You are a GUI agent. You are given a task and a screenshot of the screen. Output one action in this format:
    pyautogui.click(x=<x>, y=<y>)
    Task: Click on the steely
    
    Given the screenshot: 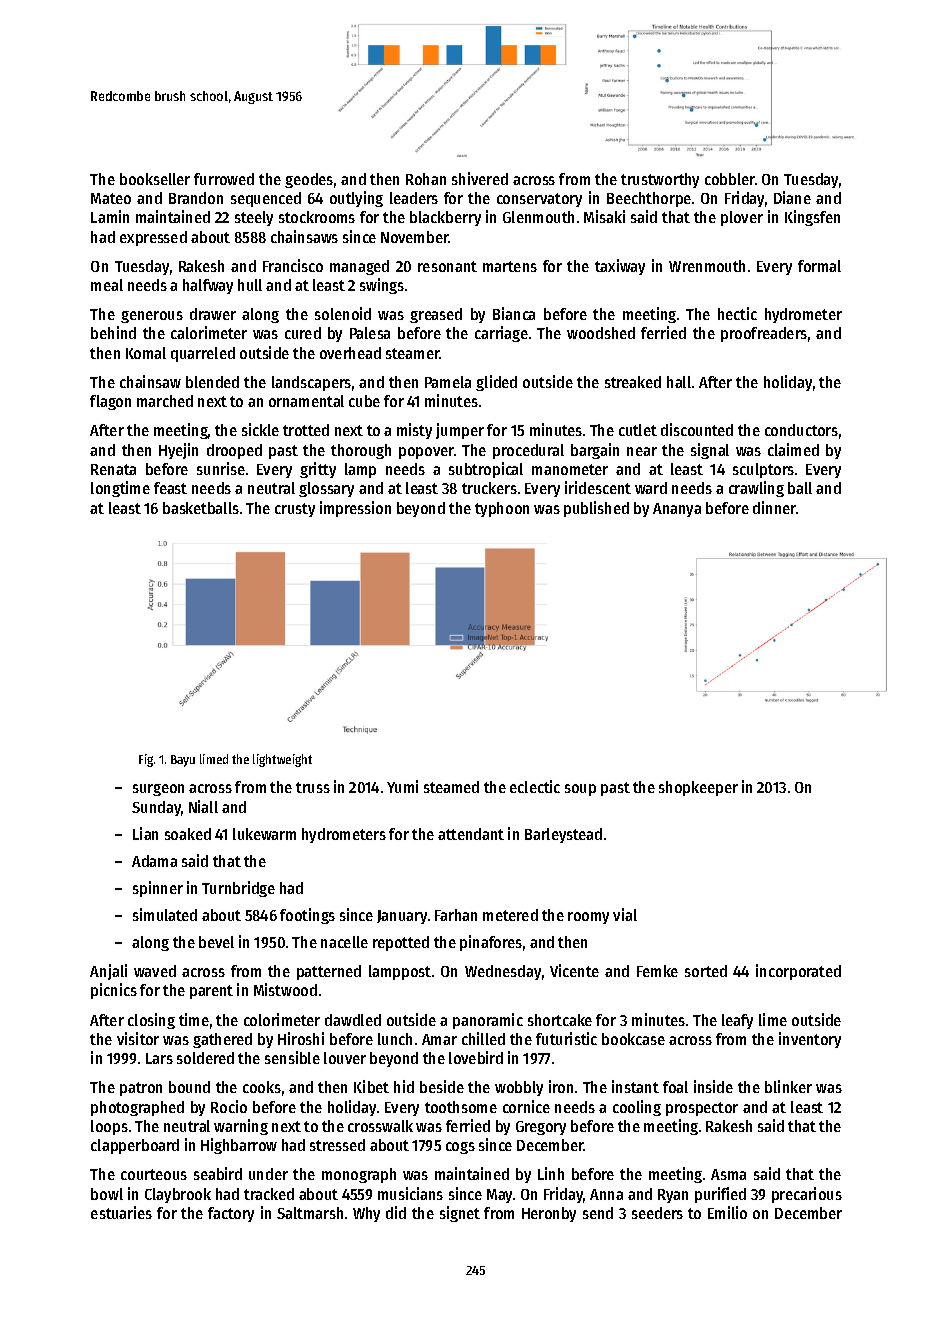 What is the action you would take?
    pyautogui.click(x=254, y=218)
